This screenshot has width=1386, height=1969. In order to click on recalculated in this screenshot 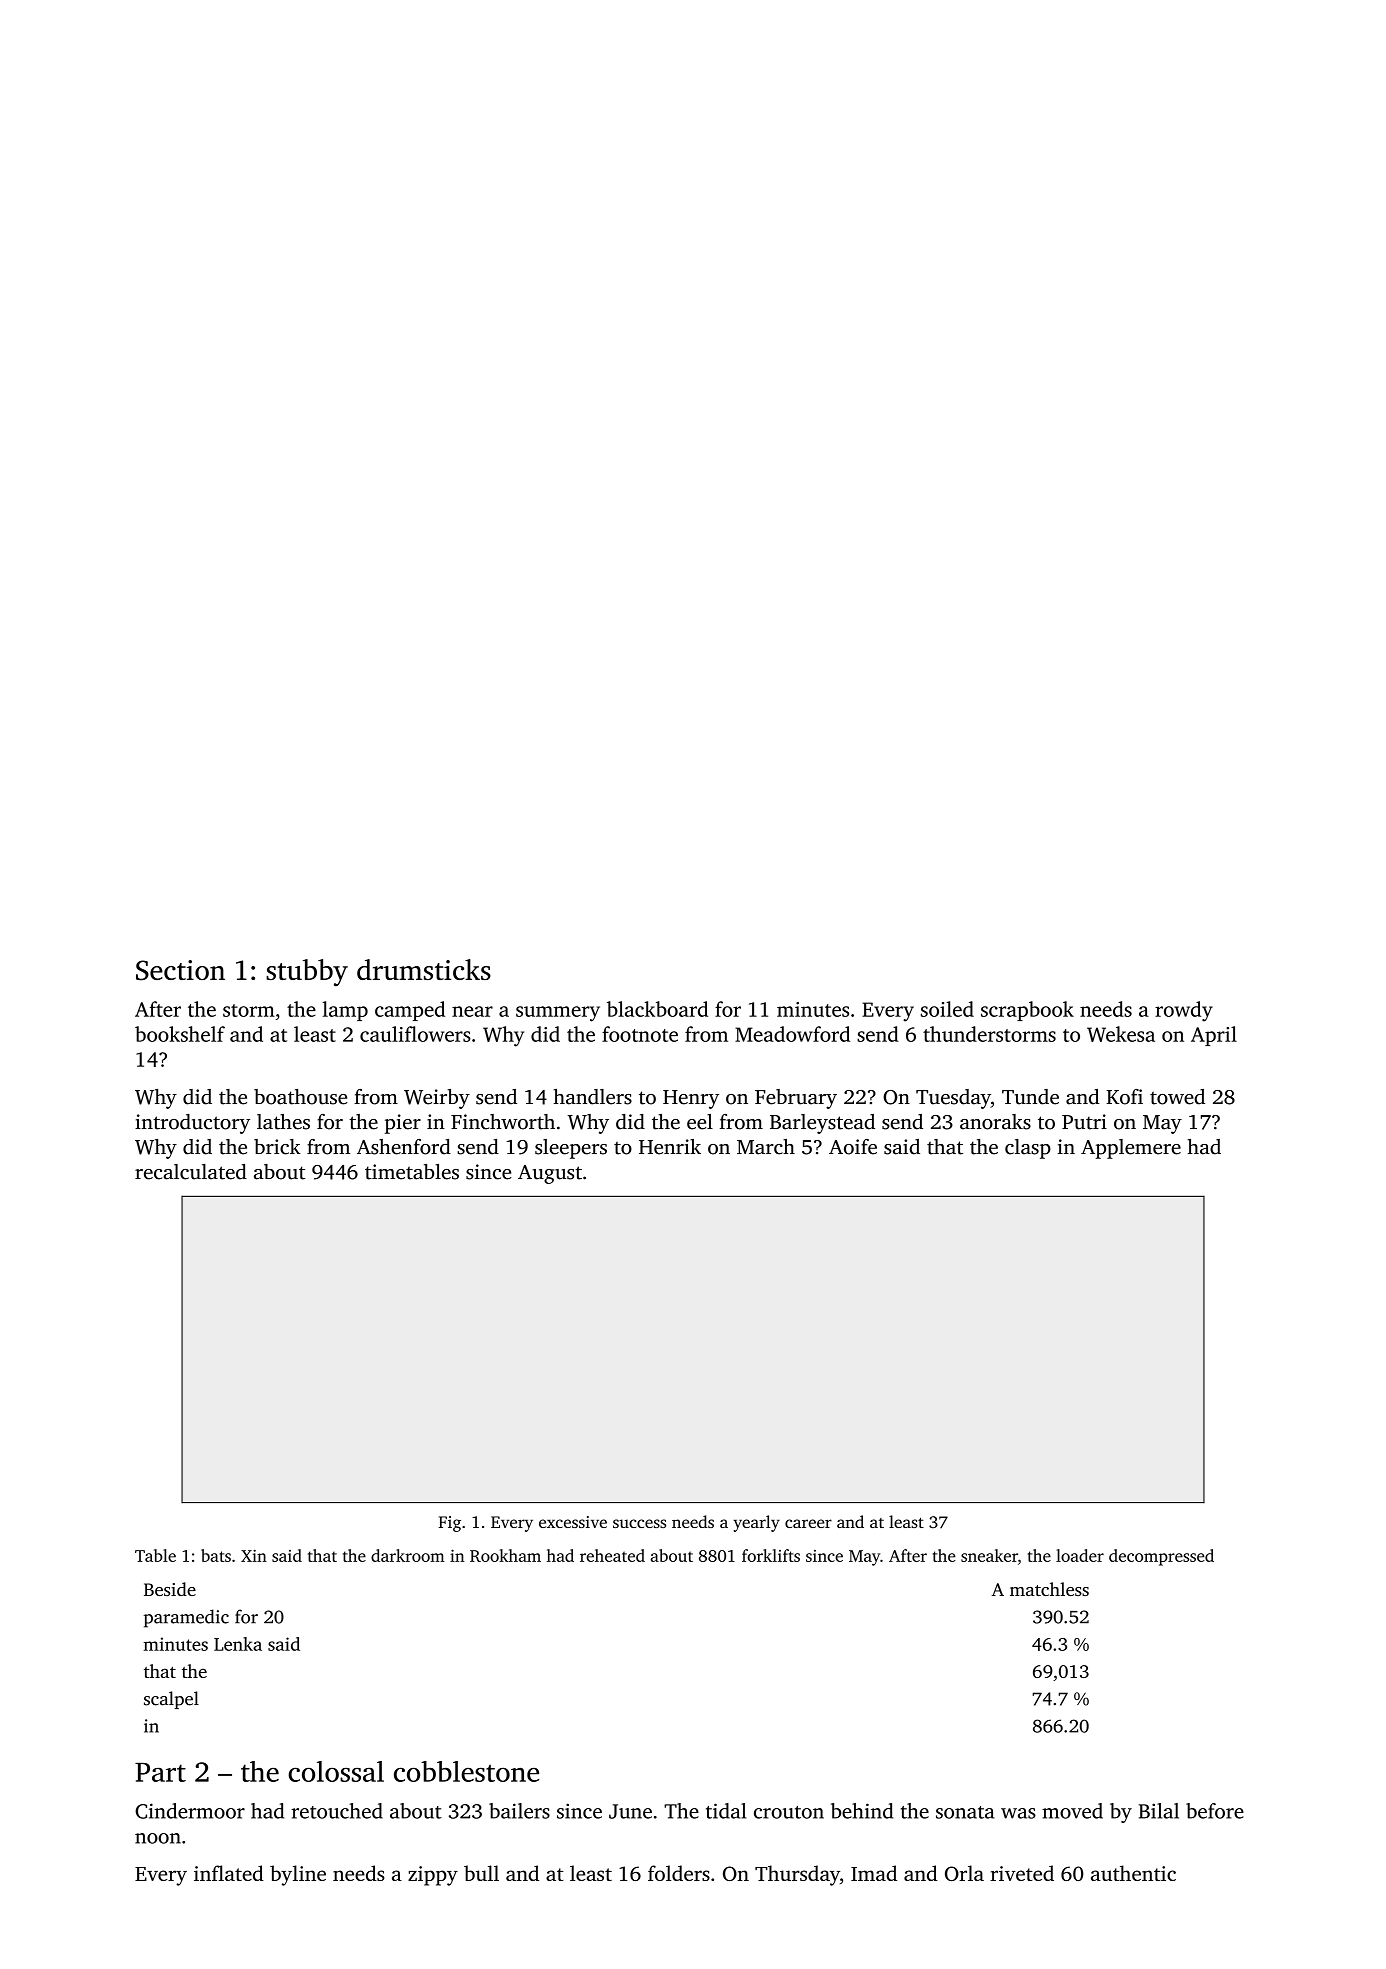, I will do `click(191, 1172)`.
